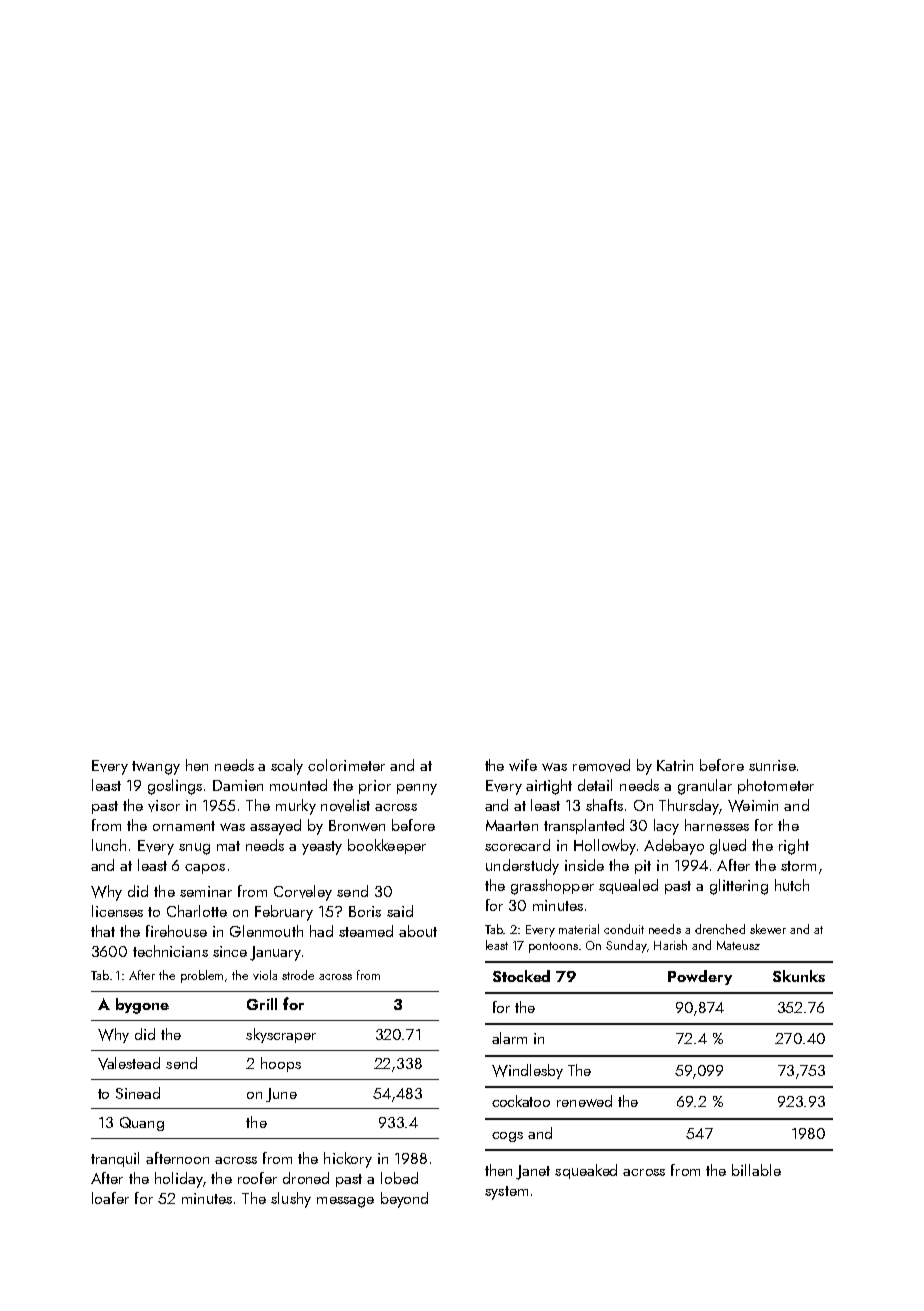 The width and height of the image is (924, 1311). What do you see at coordinates (799, 976) in the image?
I see `Skunks` at bounding box center [799, 976].
